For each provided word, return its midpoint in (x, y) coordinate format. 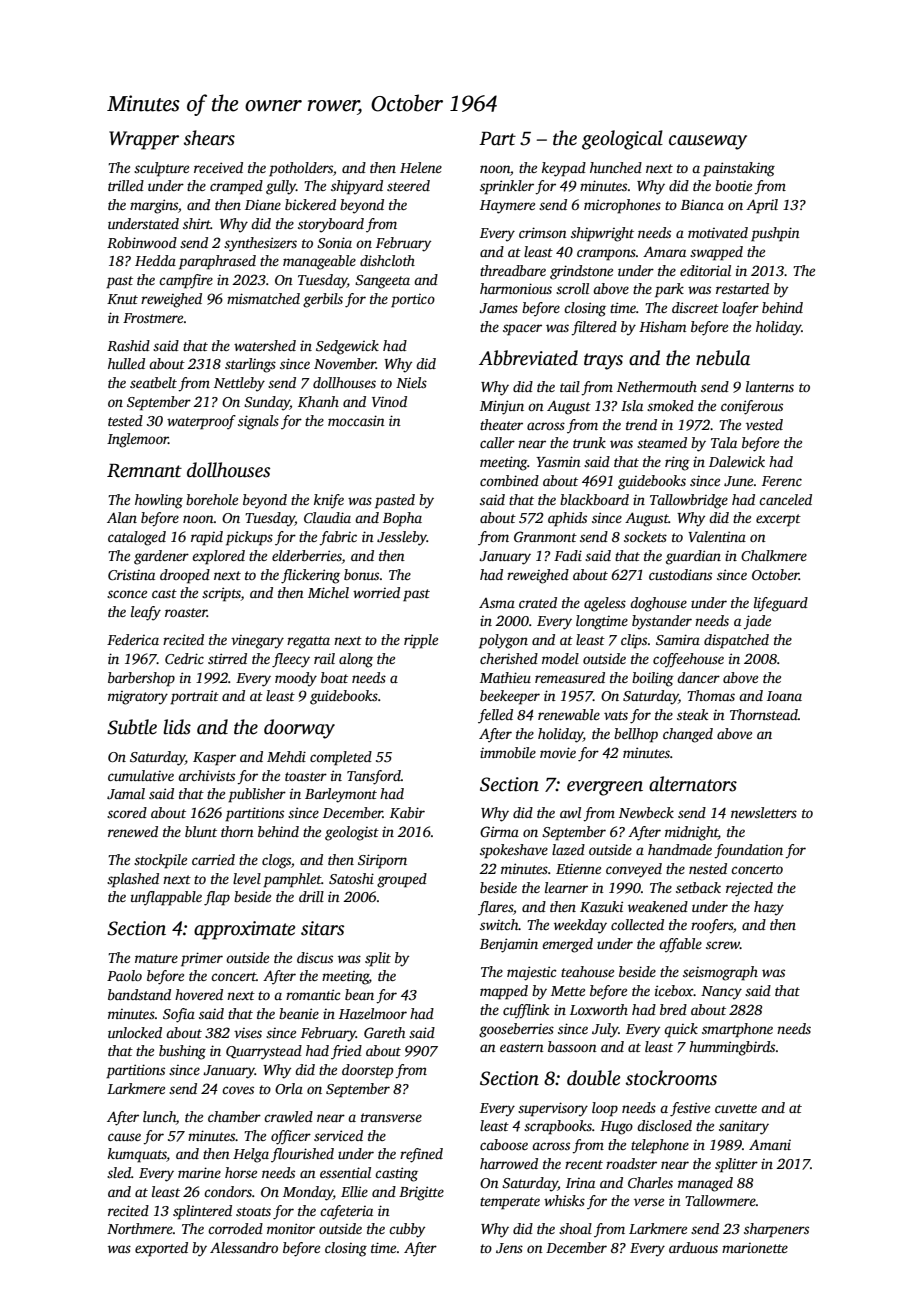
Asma (497, 603)
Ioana (784, 696)
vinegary (257, 642)
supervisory (553, 1109)
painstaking (739, 169)
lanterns (770, 386)
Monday (308, 1193)
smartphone (737, 1030)
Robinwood (142, 242)
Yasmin (558, 461)
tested (125, 420)
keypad (564, 169)
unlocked (135, 1032)
